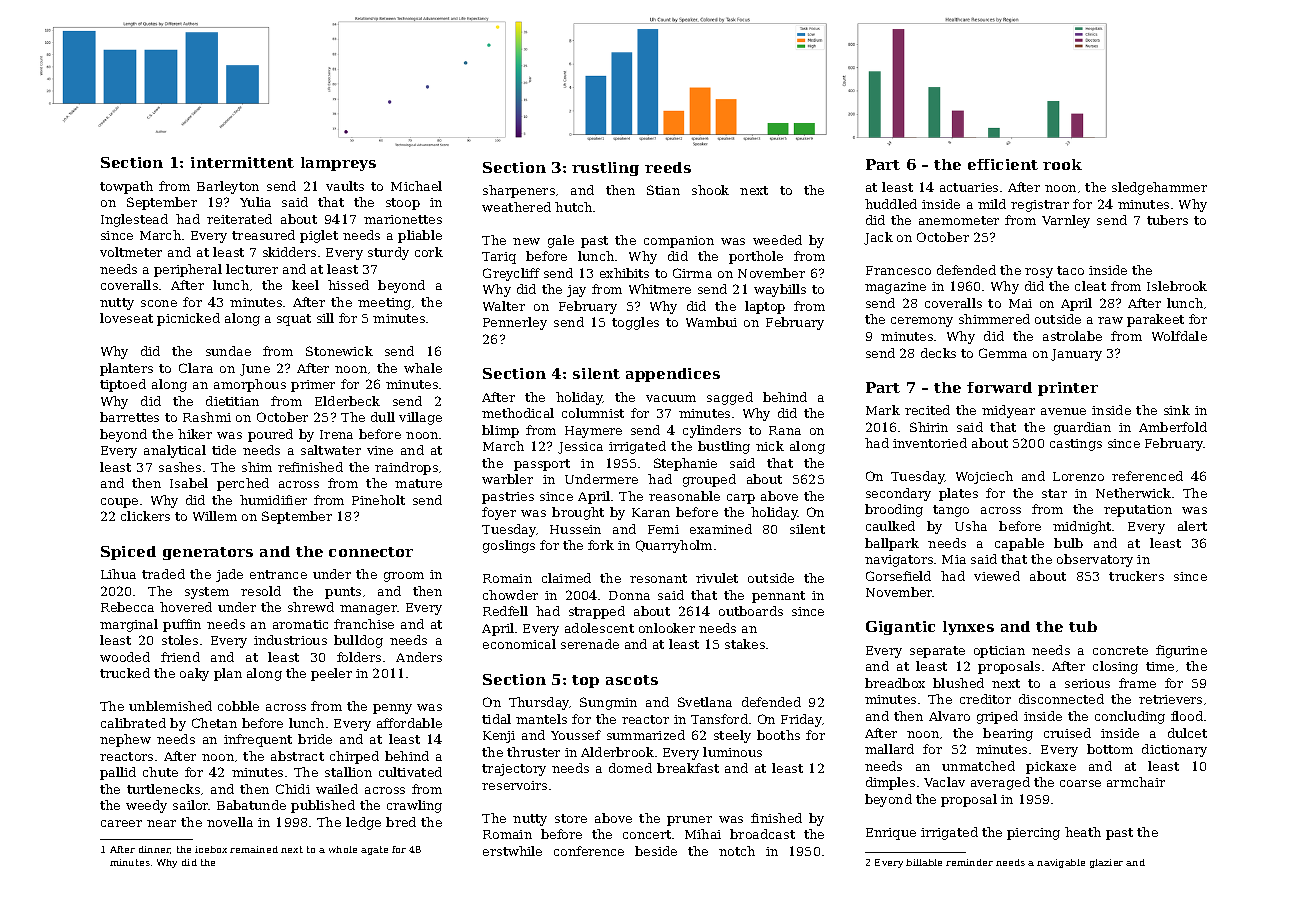  What do you see at coordinates (119, 503) in the screenshot?
I see `coupe` at bounding box center [119, 503].
